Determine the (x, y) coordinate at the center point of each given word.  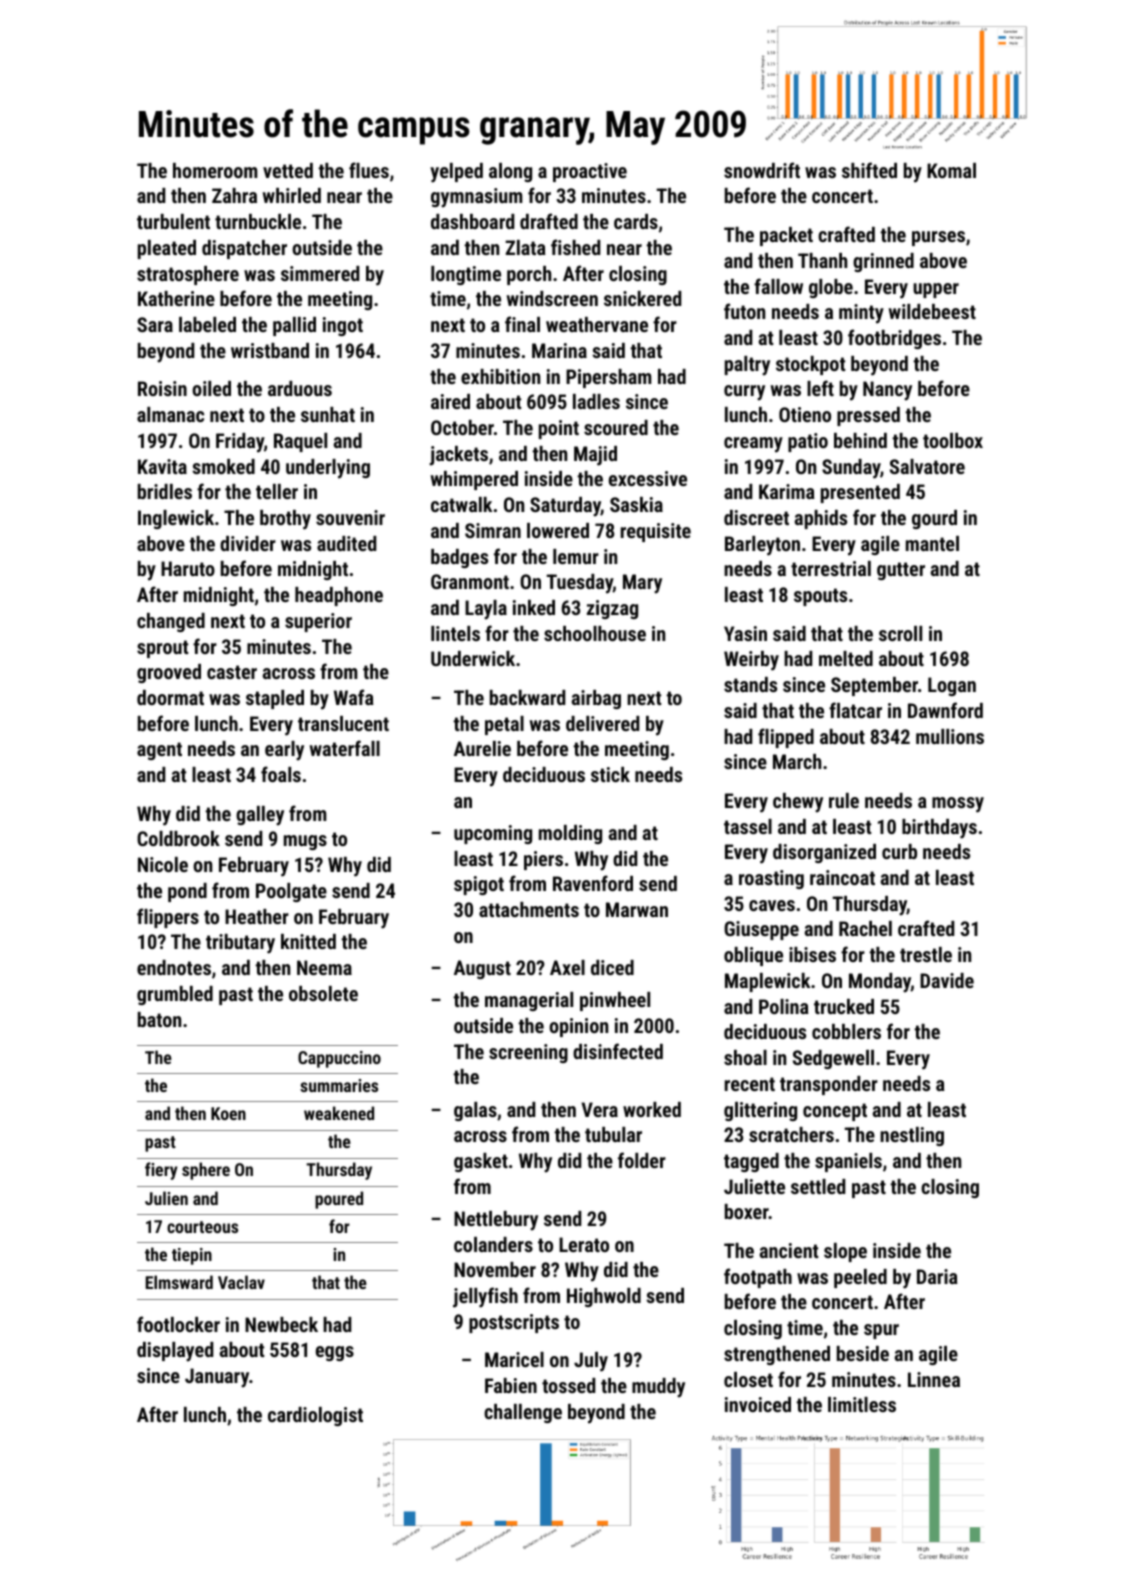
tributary (240, 944)
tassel (748, 826)
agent (159, 751)
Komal (951, 170)
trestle (926, 954)
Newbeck (281, 1324)
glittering (760, 1111)
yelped (456, 173)
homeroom (215, 170)
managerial (529, 1001)
